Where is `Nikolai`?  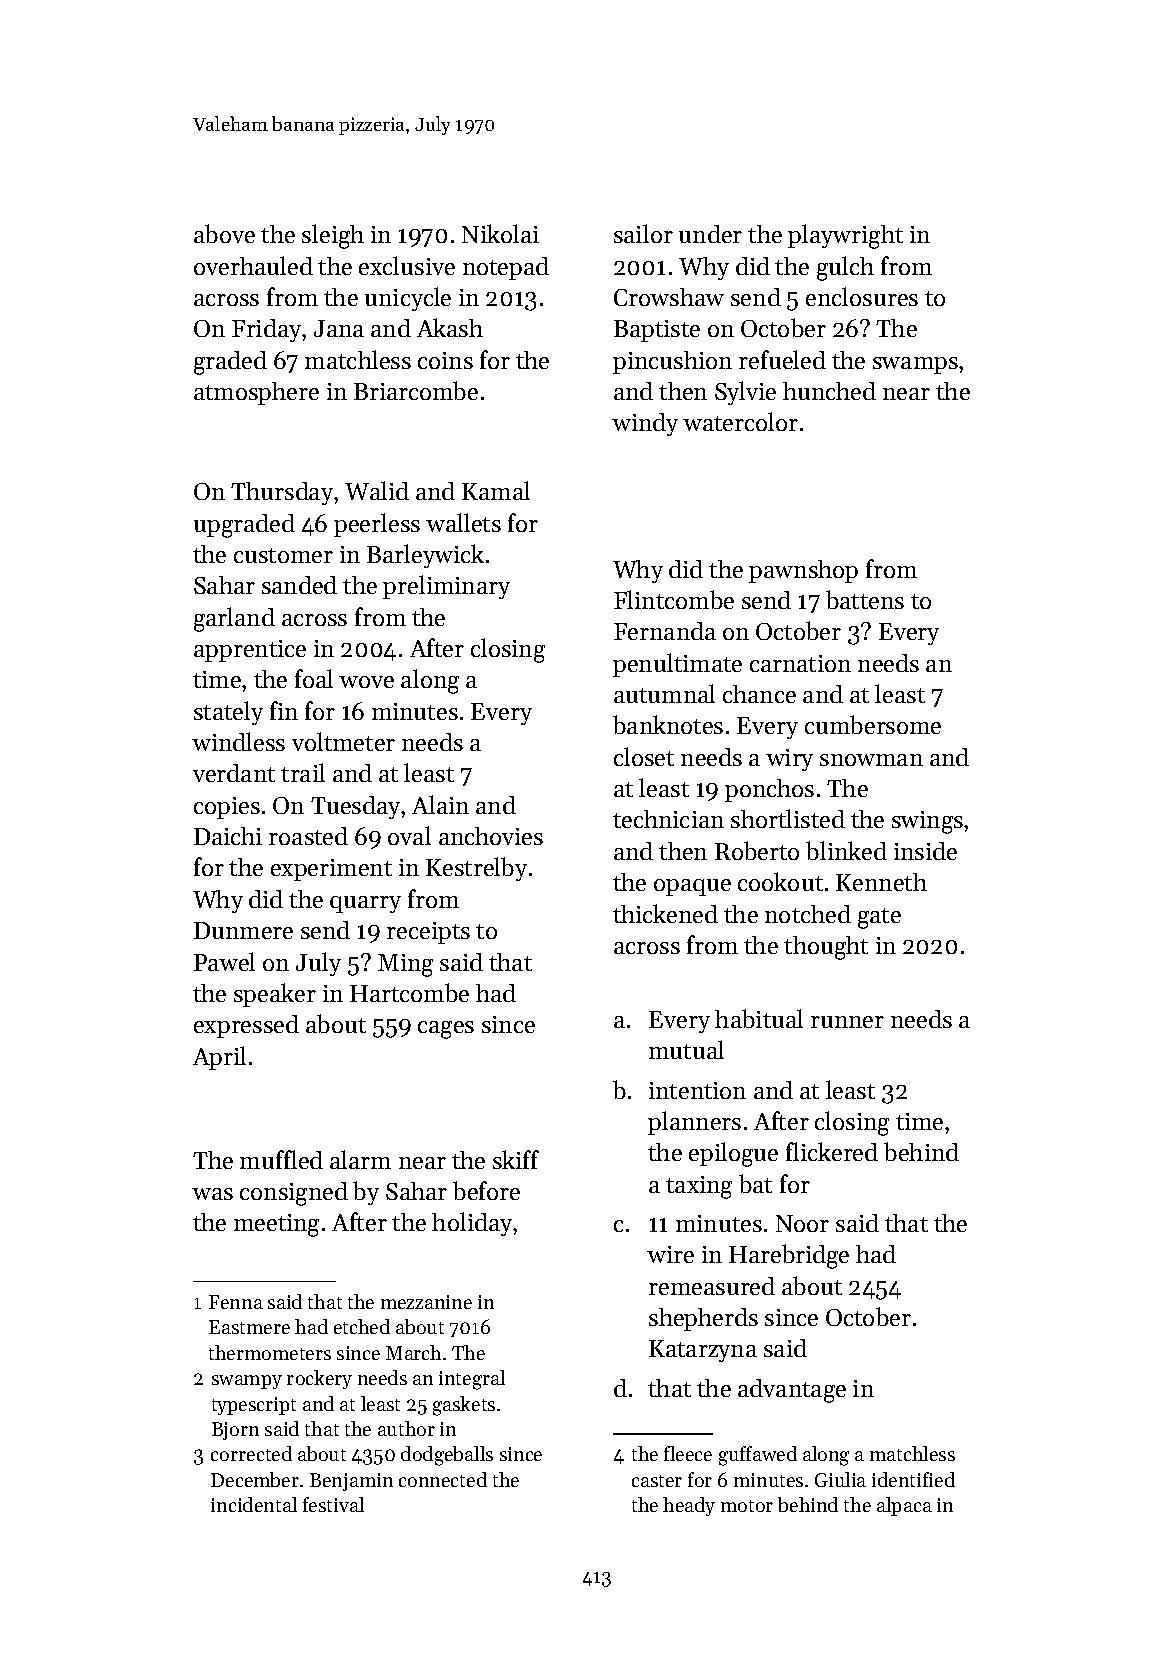 Nikolai is located at coordinates (500, 233).
